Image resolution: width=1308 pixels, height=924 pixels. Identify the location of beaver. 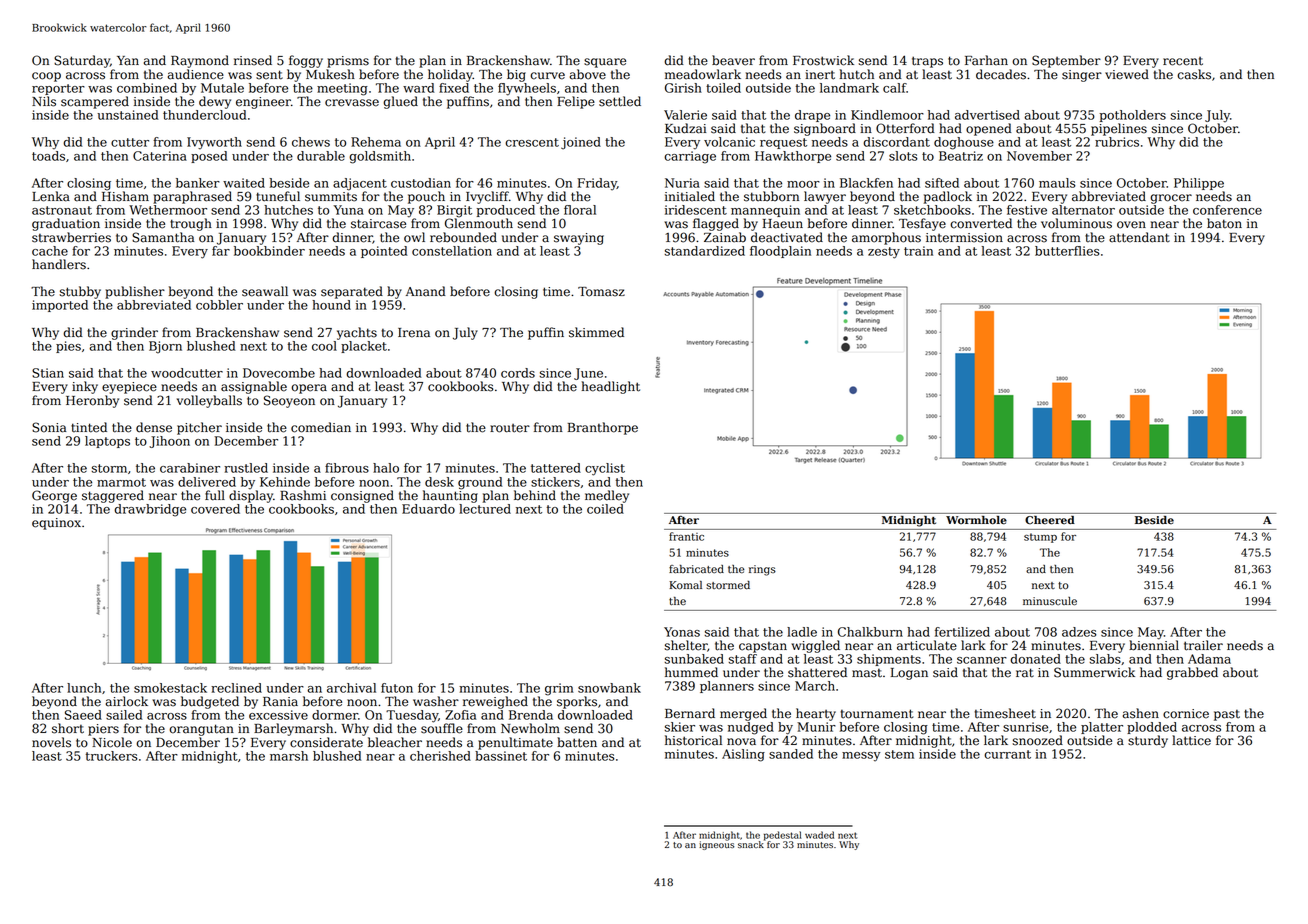
(733, 60).
